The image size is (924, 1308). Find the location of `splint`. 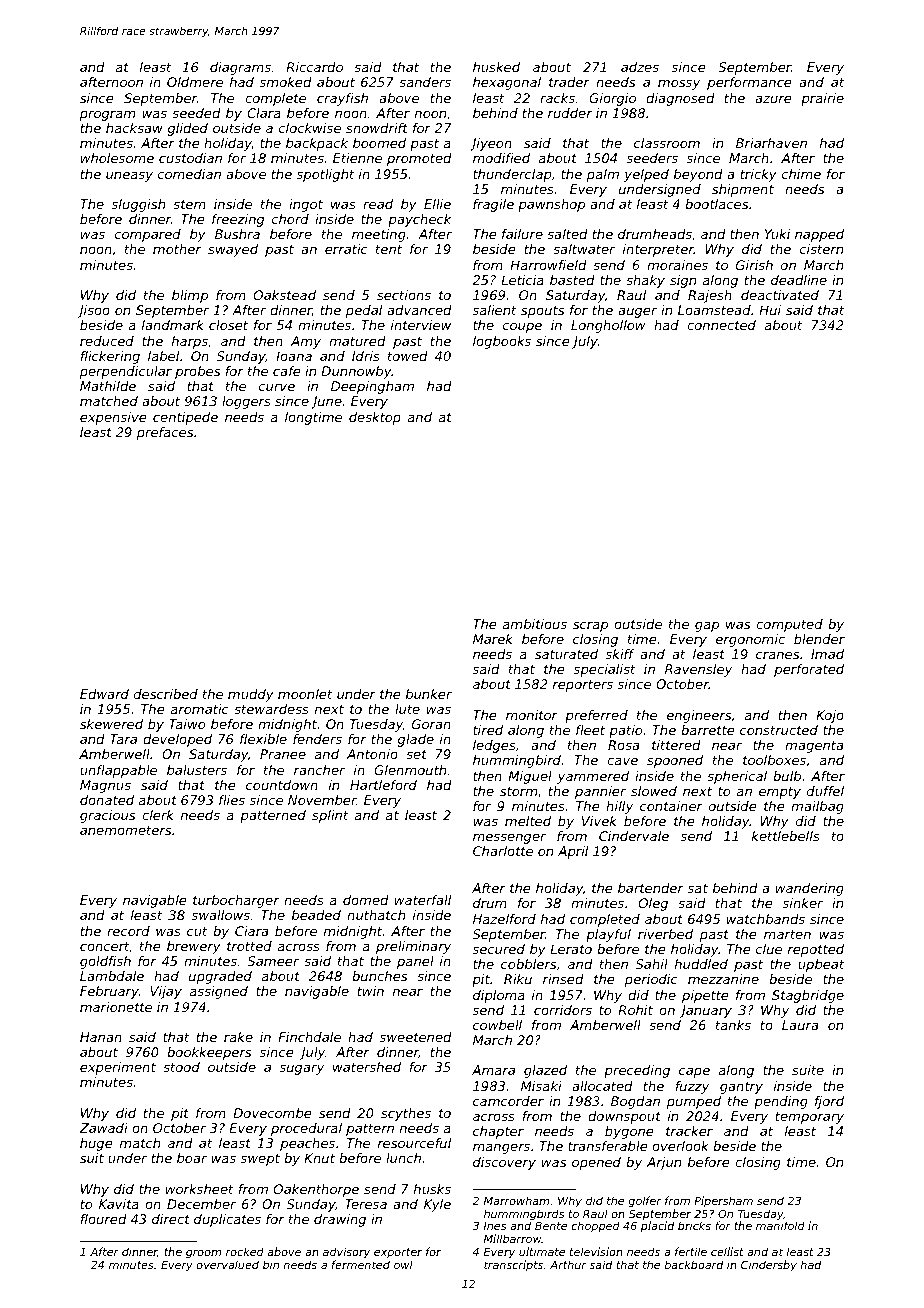

splint is located at coordinates (330, 816).
